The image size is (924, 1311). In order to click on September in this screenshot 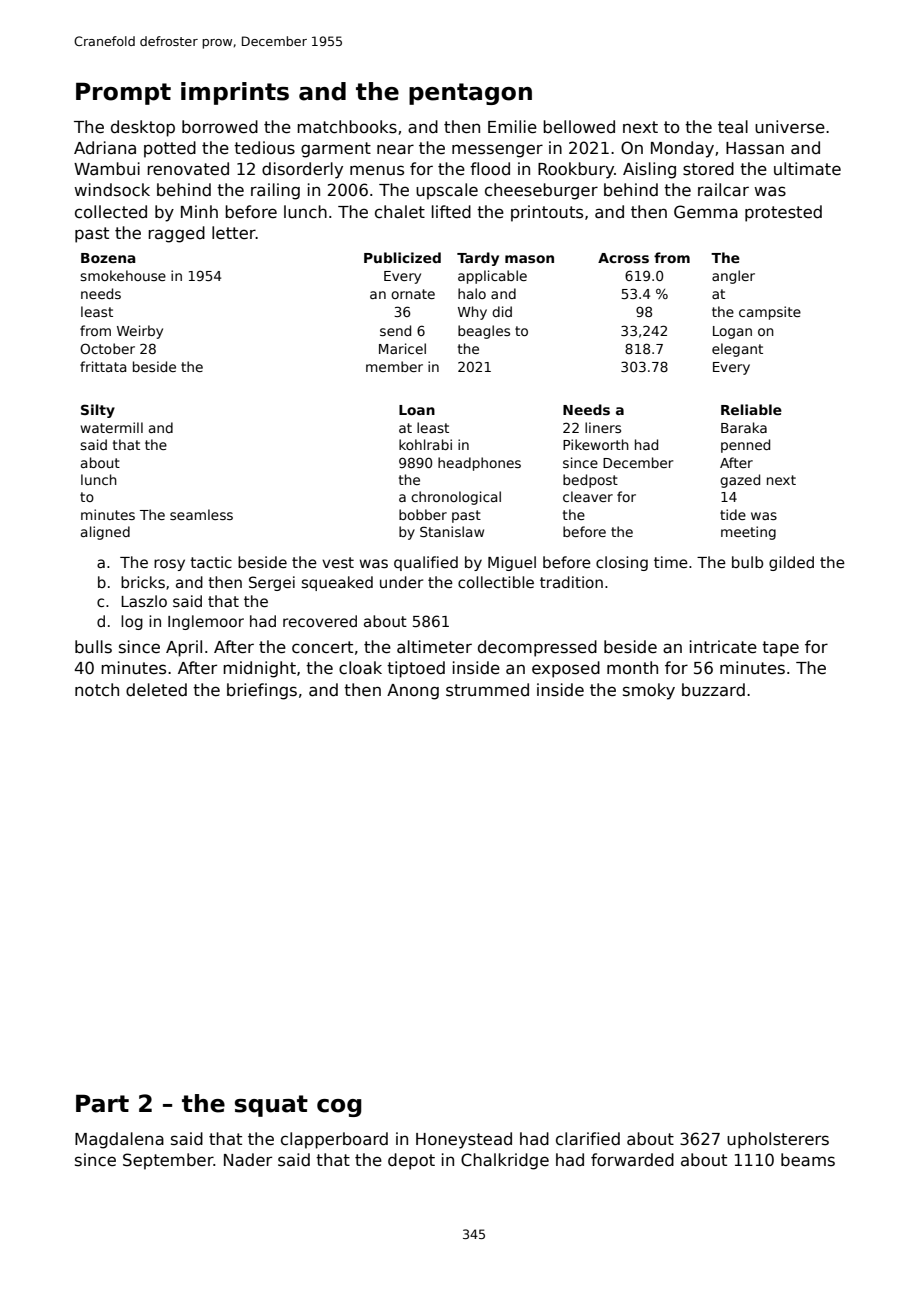, I will do `click(168, 1161)`.
